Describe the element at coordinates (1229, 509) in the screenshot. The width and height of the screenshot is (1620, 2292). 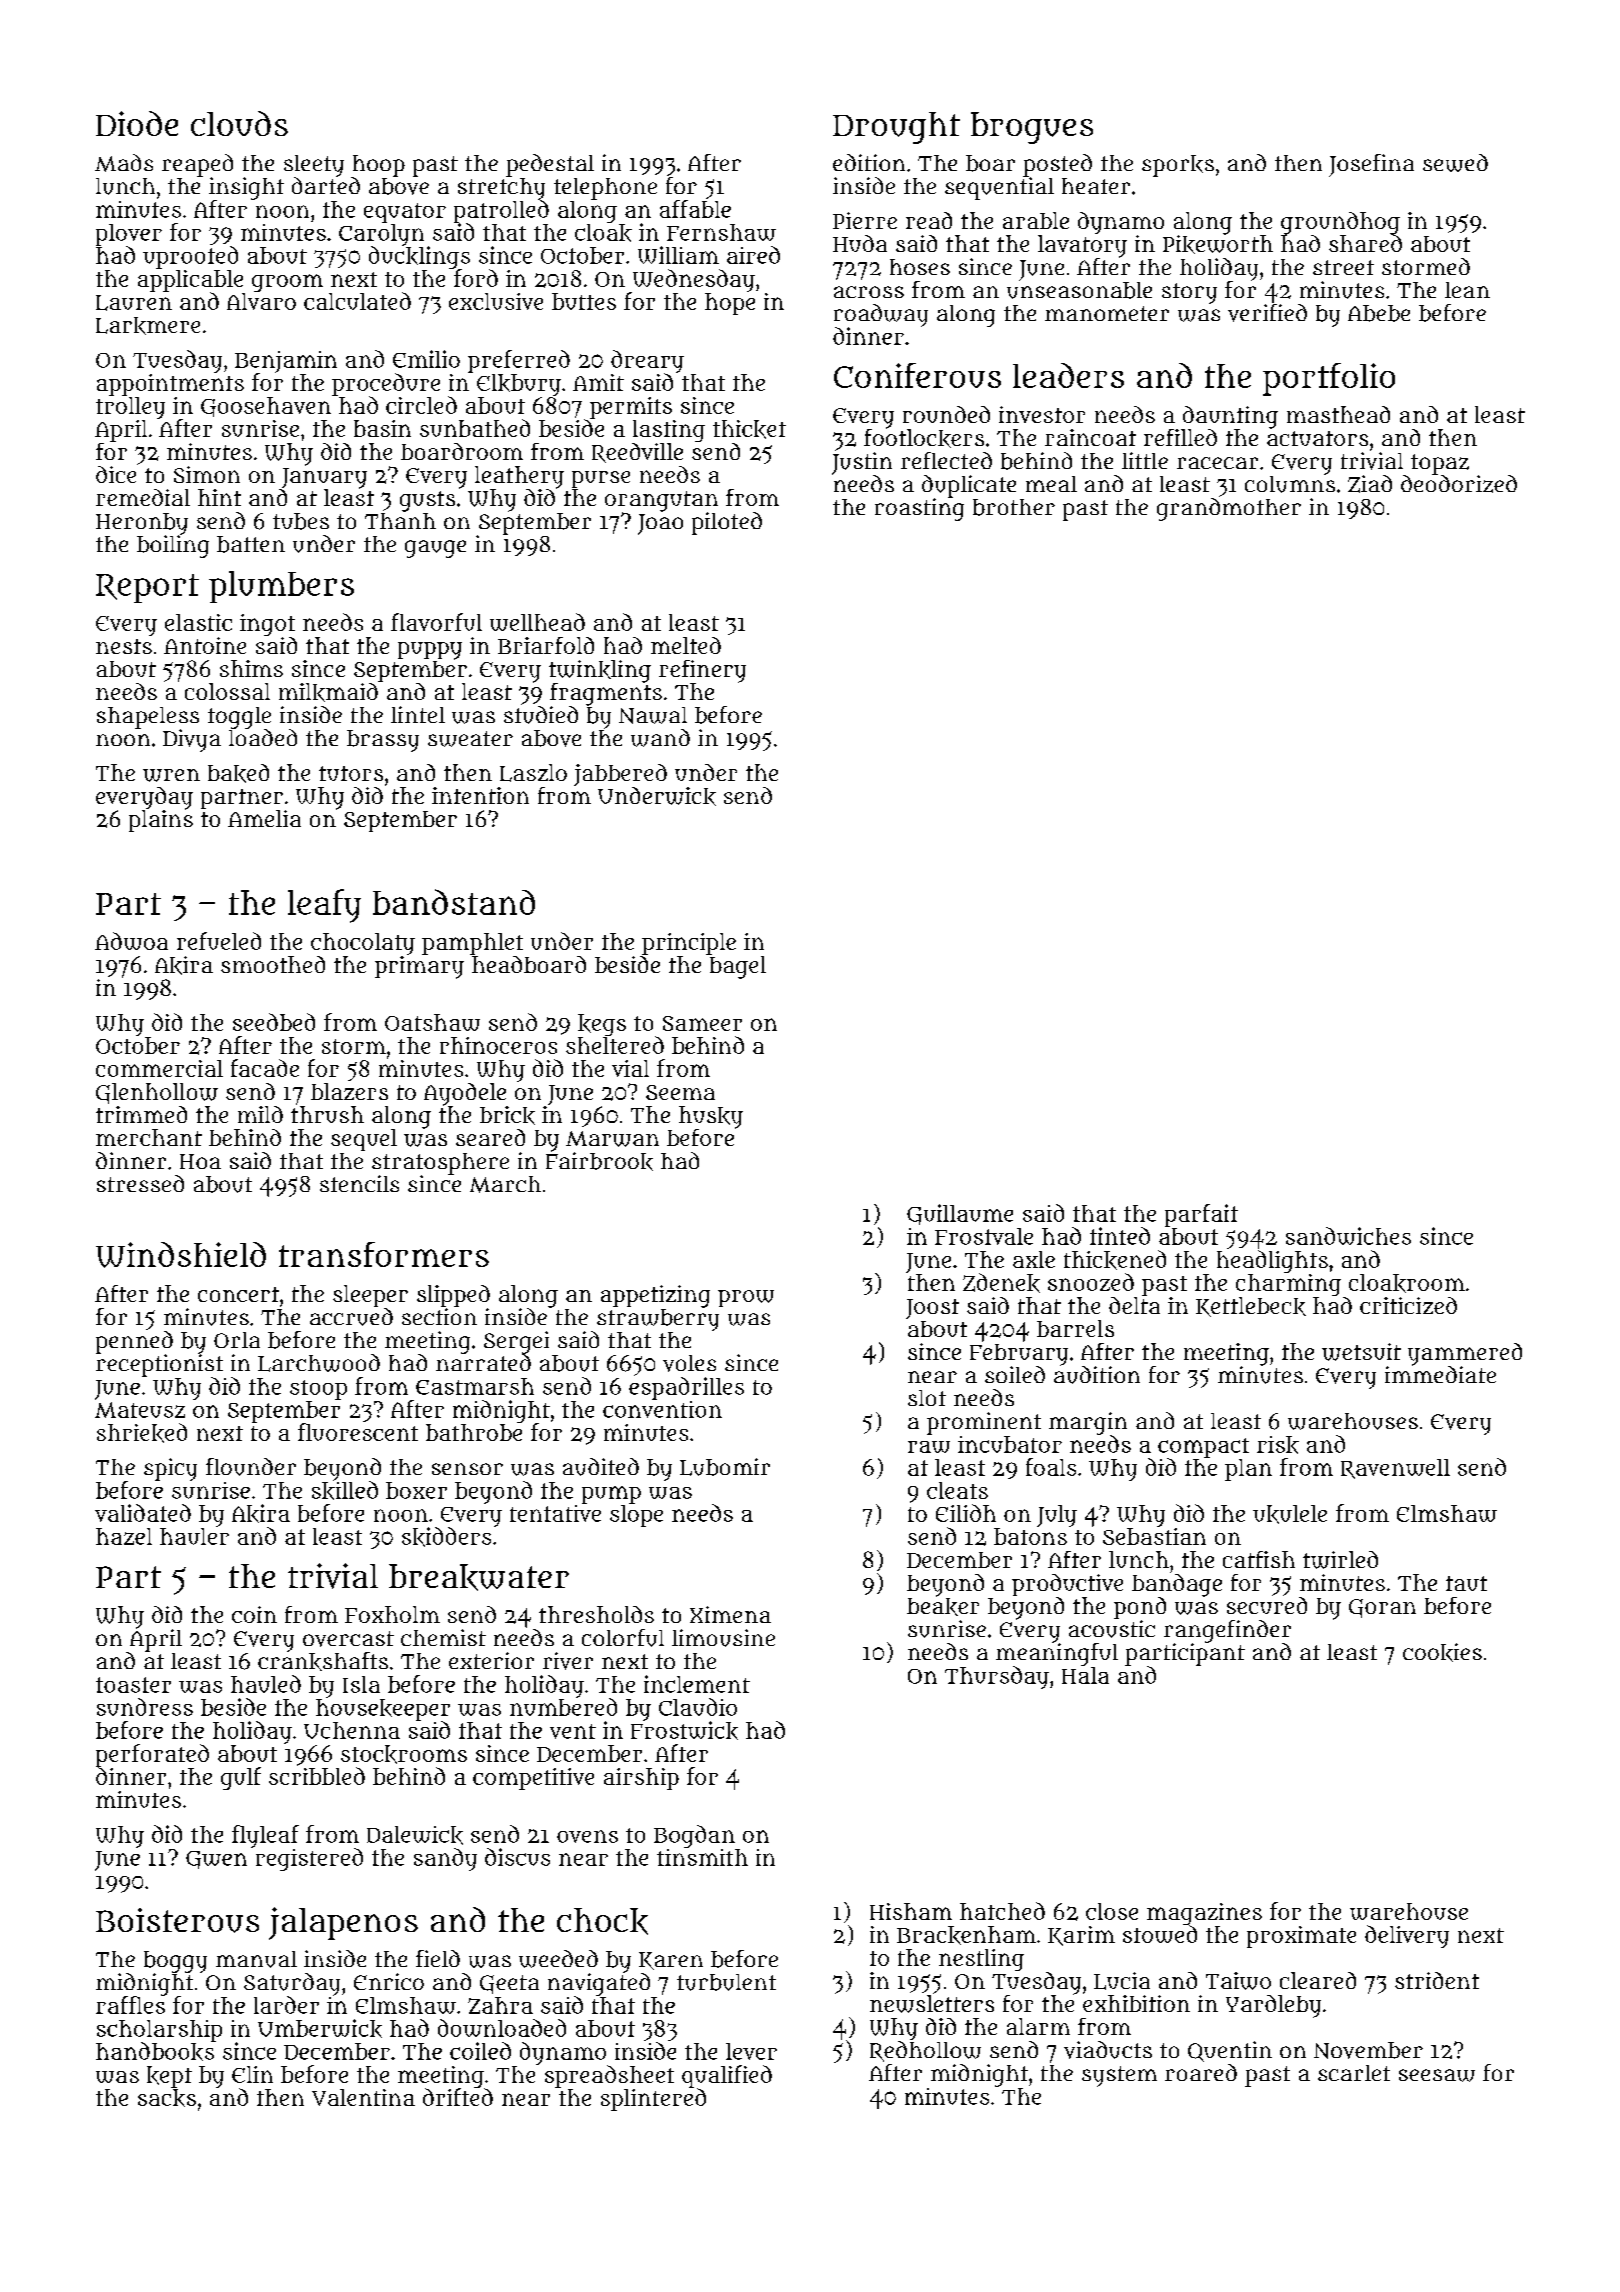
I see `grandmother` at that location.
